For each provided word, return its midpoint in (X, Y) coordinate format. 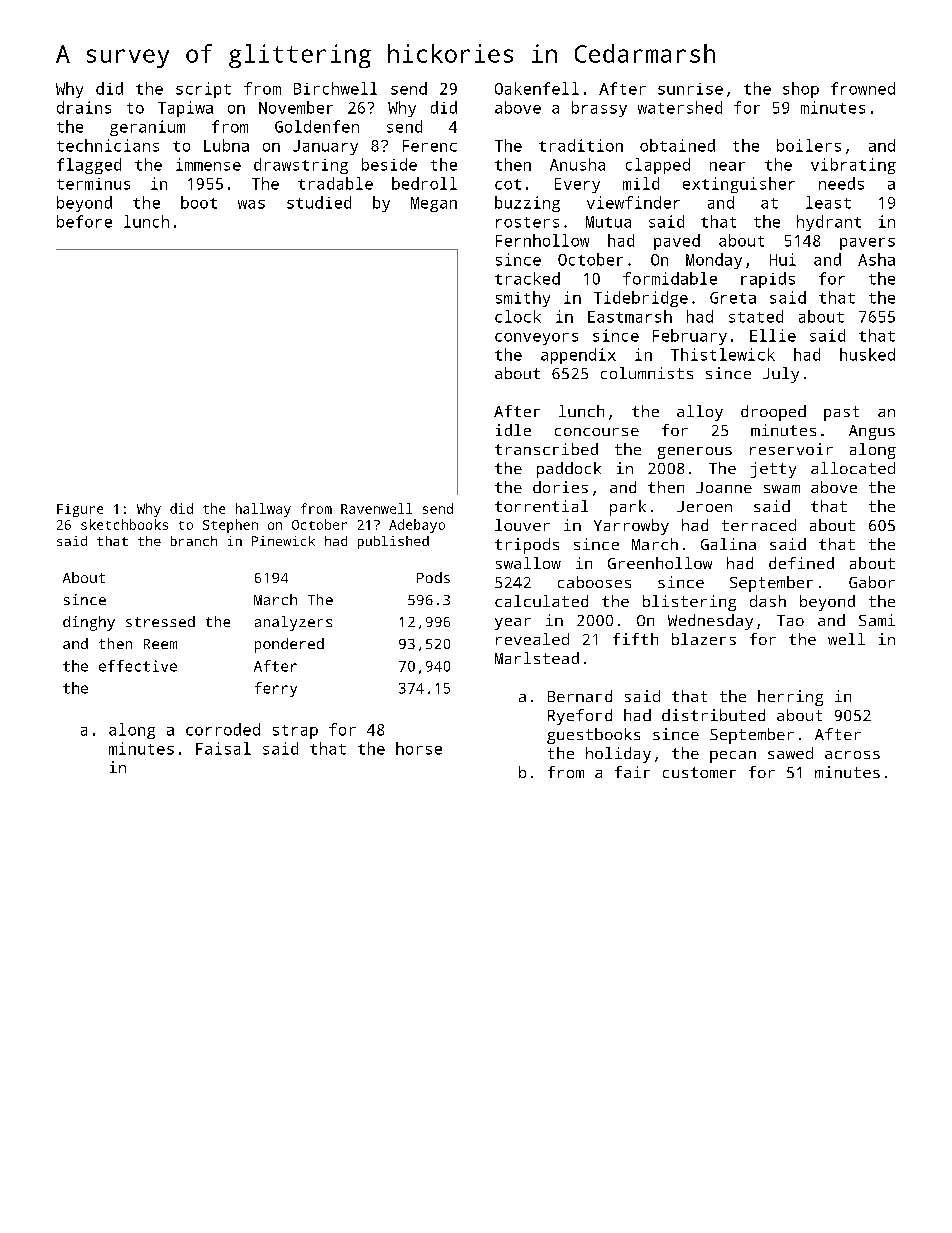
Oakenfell (537, 88)
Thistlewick (723, 354)
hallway (263, 510)
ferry (276, 689)
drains (84, 107)
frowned (863, 88)
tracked (527, 278)
